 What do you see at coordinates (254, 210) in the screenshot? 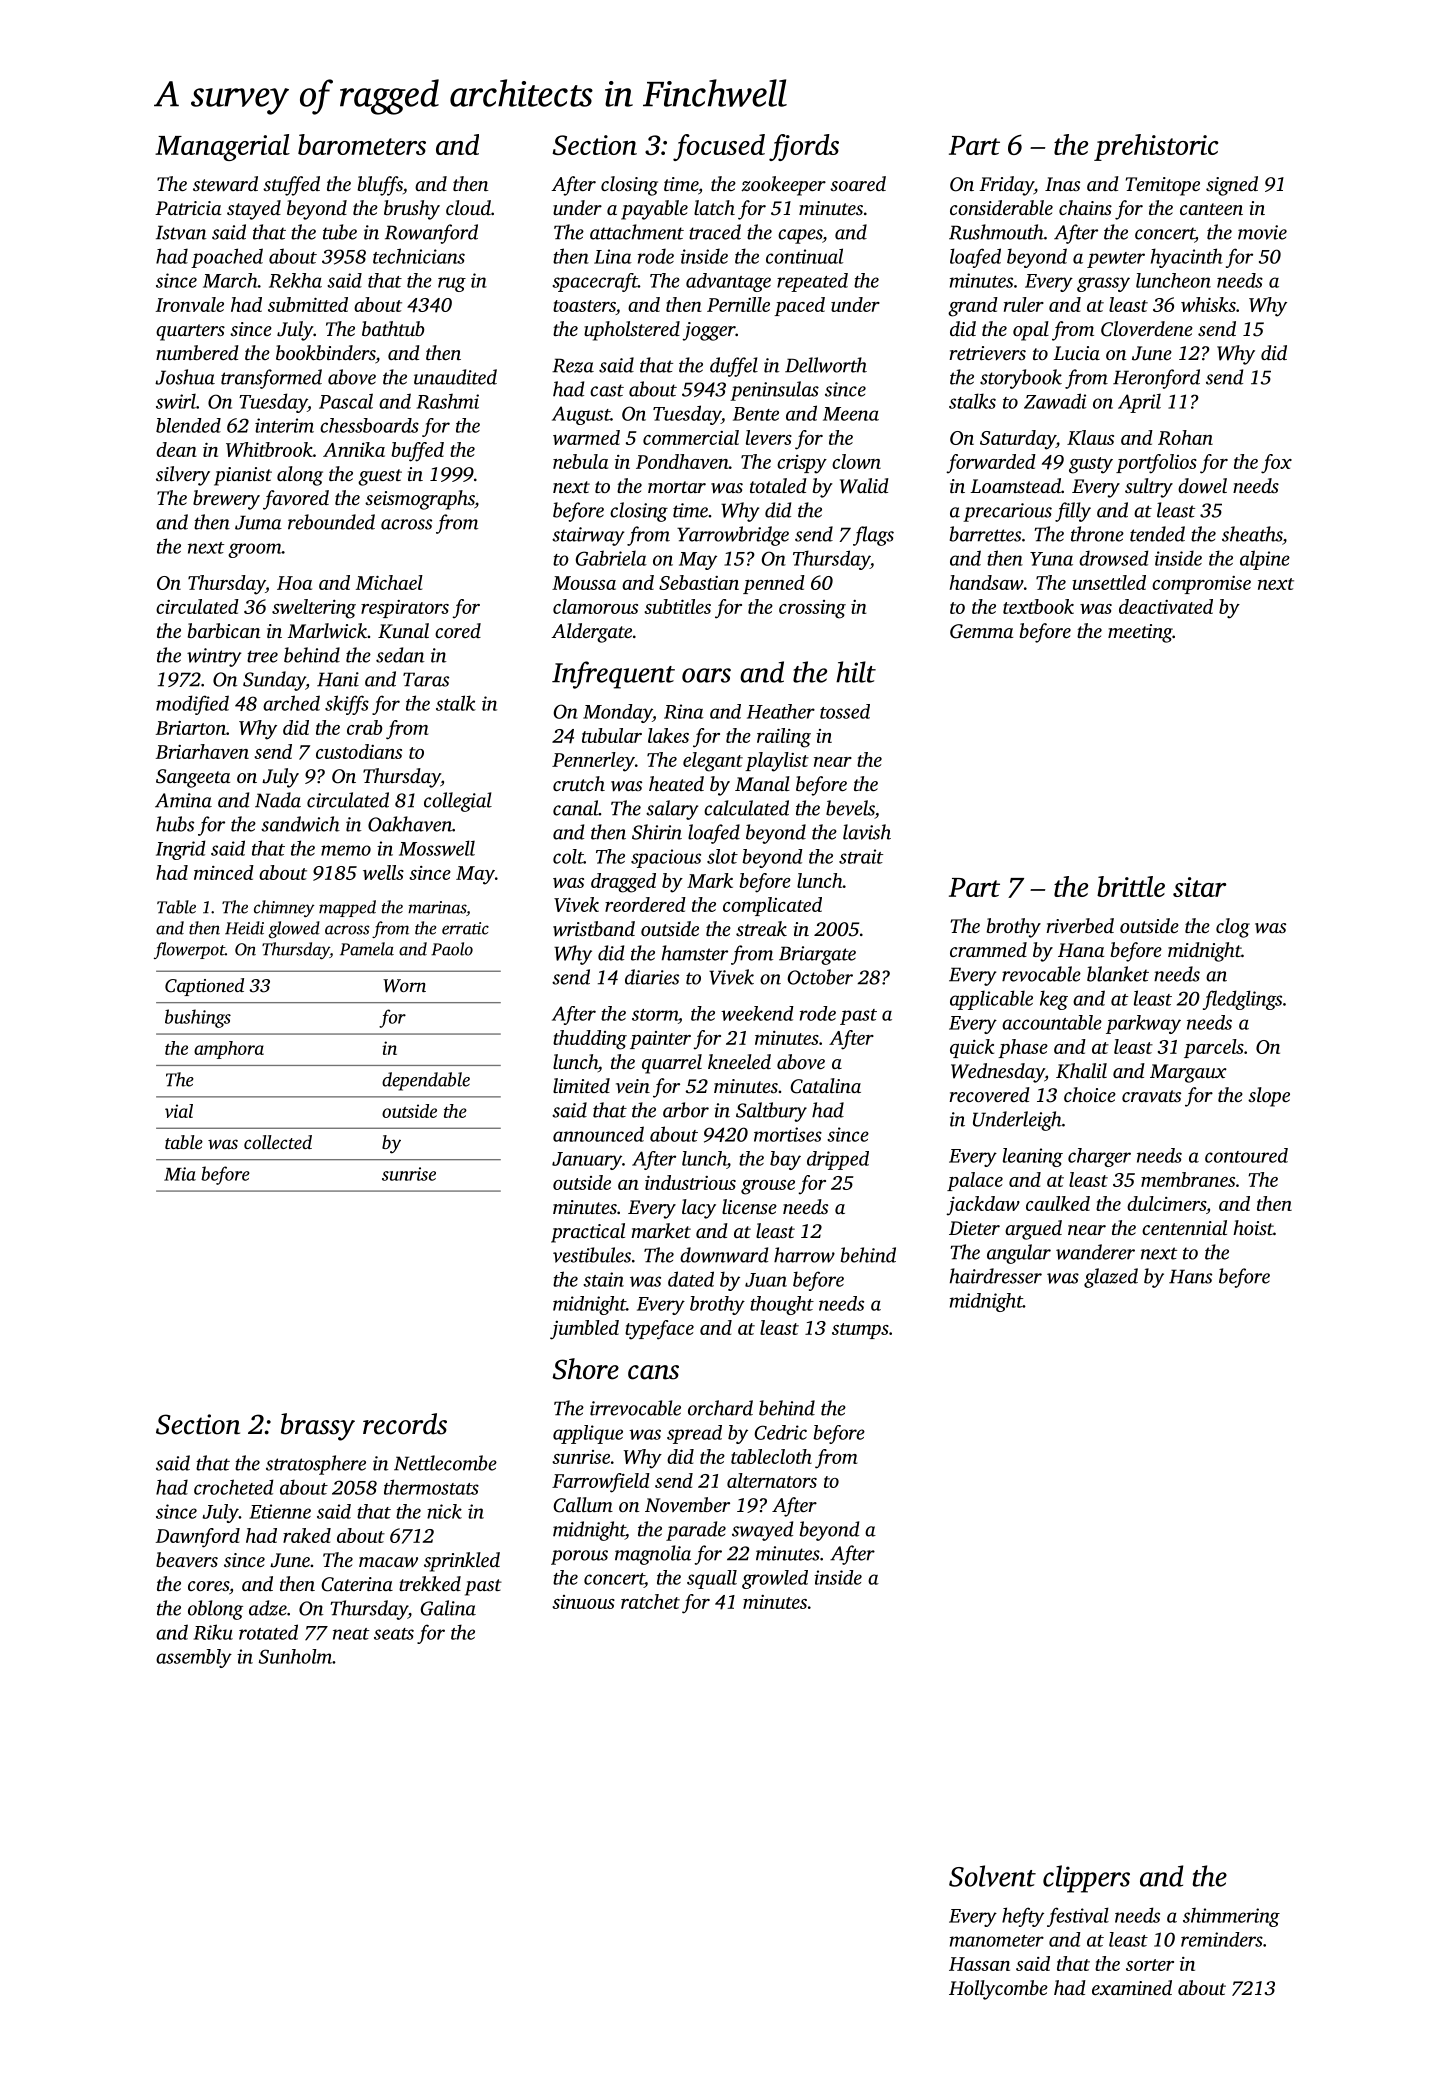
I see `stayed` at bounding box center [254, 210].
